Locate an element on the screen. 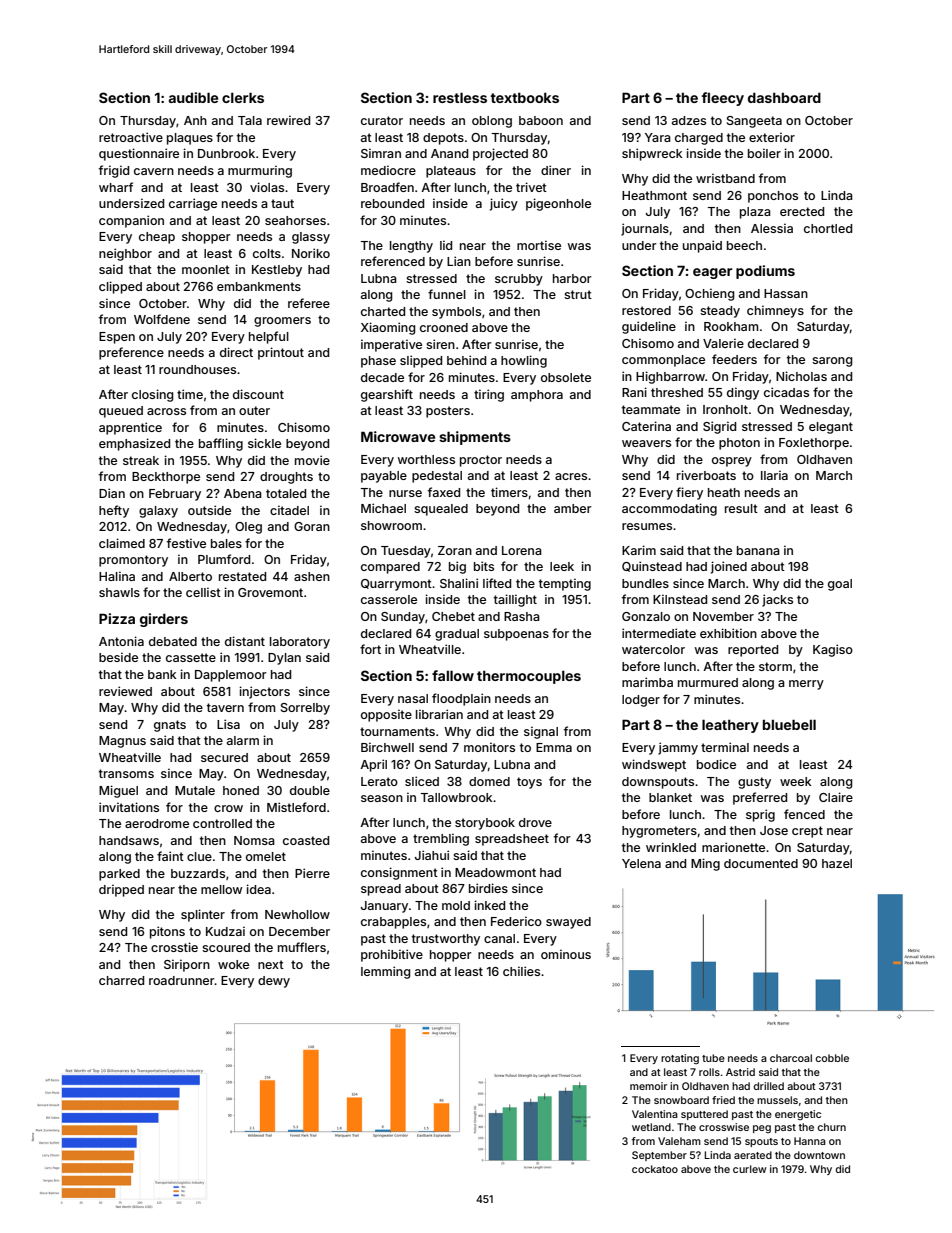 The height and width of the screenshot is (1233, 952). retroactive is located at coordinates (131, 137).
